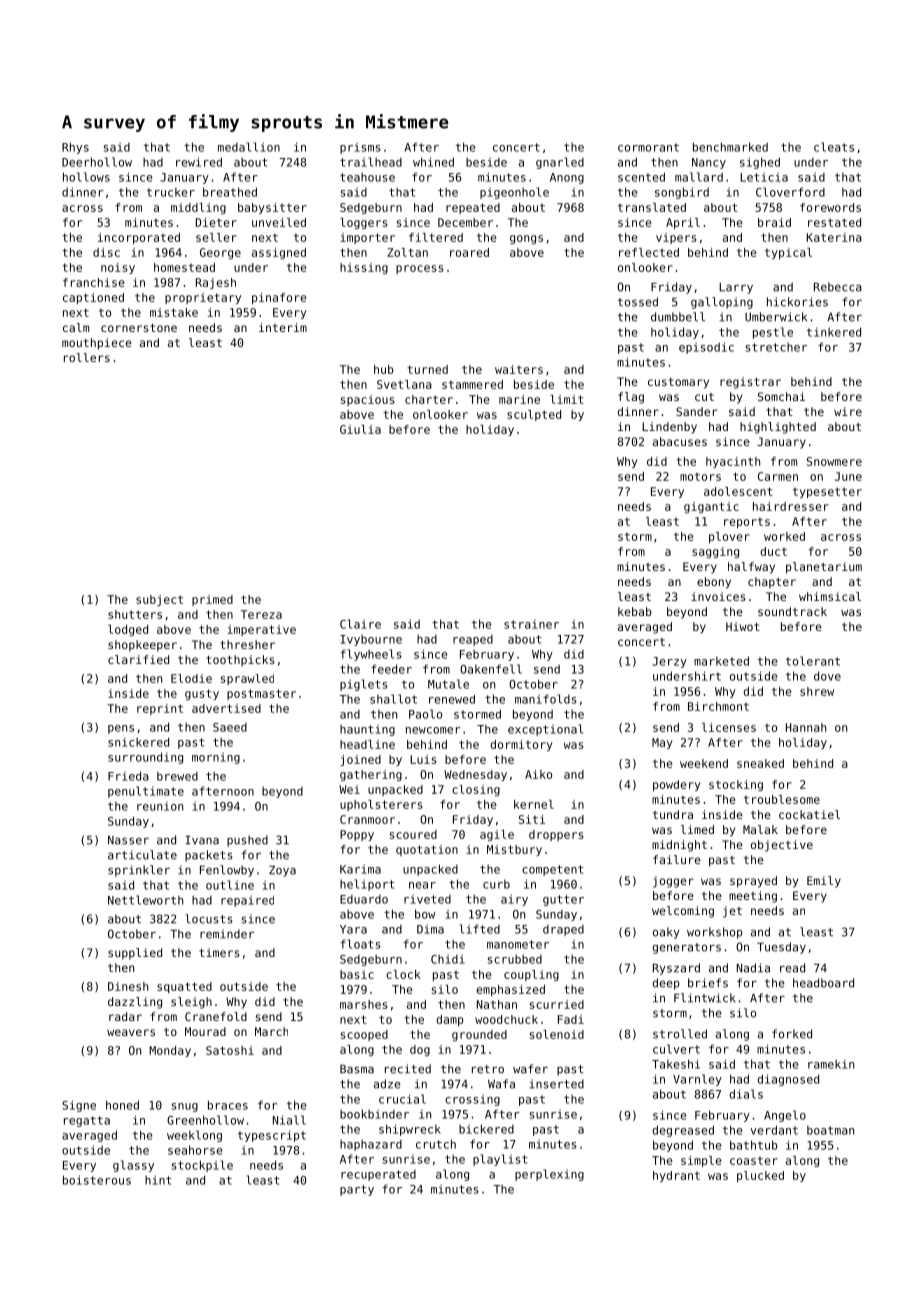 The image size is (924, 1308). I want to click on scurried, so click(557, 1004).
